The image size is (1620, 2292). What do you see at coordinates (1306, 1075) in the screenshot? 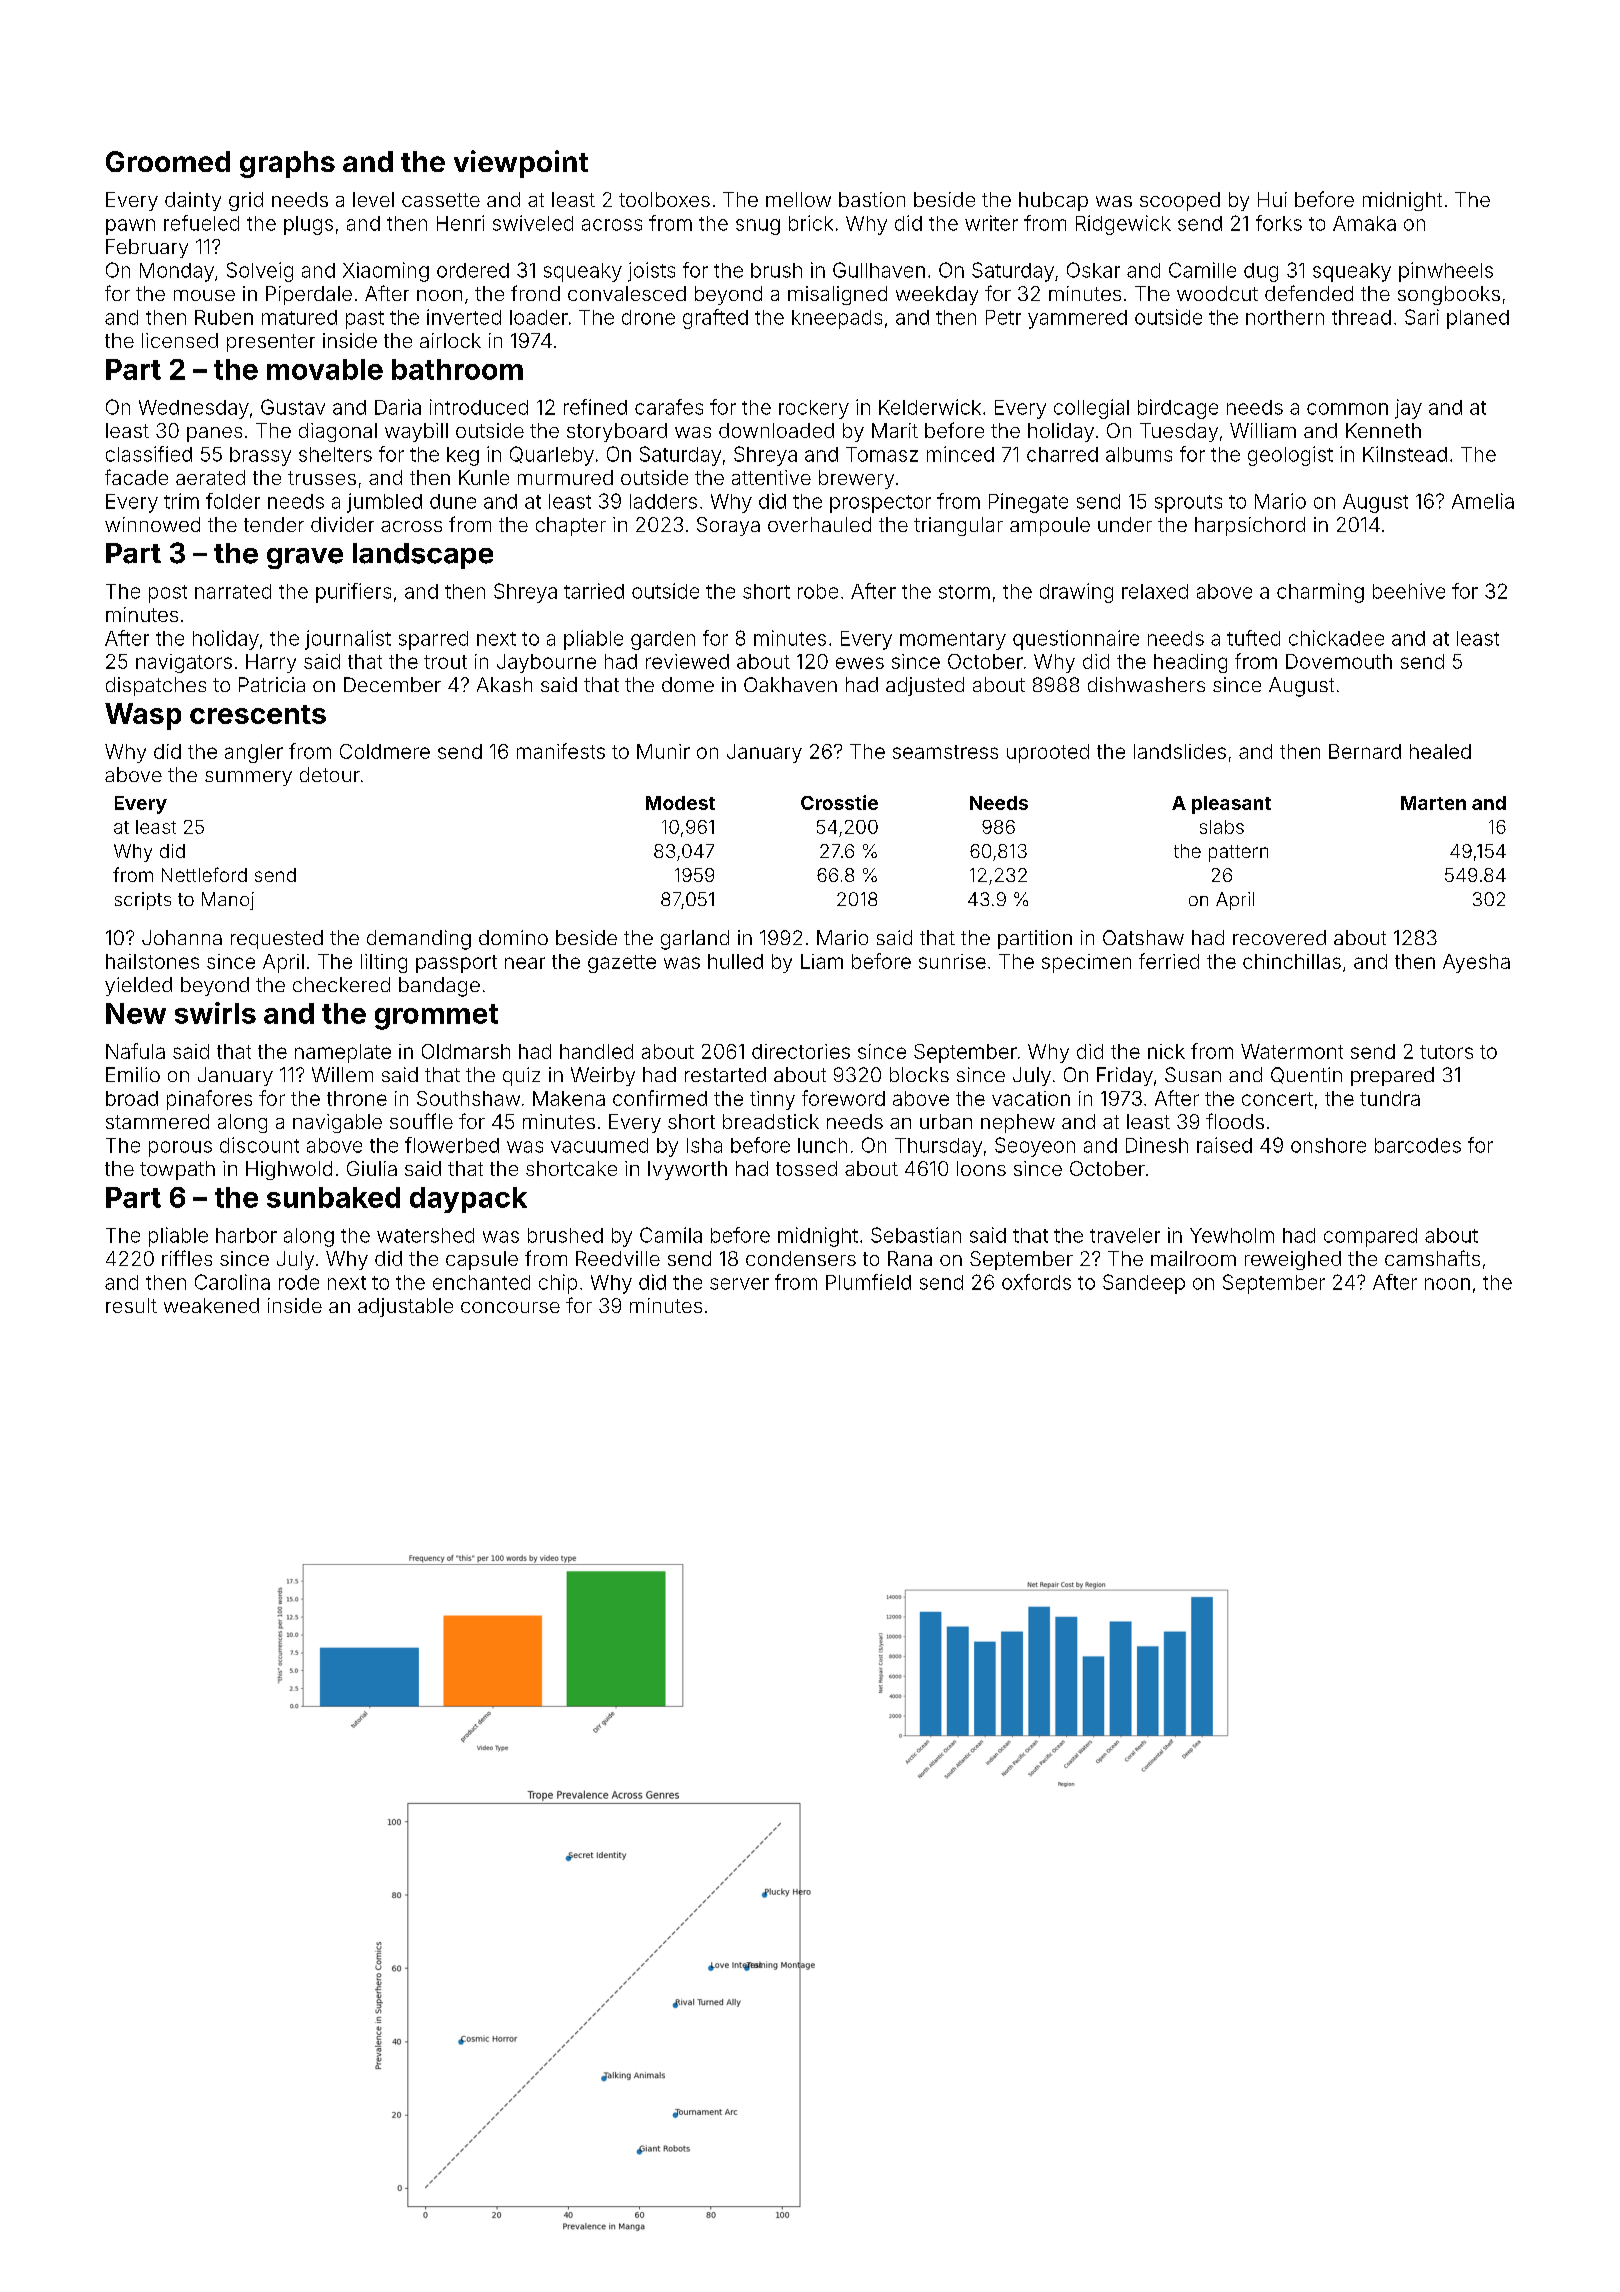
I see `Quentin` at bounding box center [1306, 1075].
